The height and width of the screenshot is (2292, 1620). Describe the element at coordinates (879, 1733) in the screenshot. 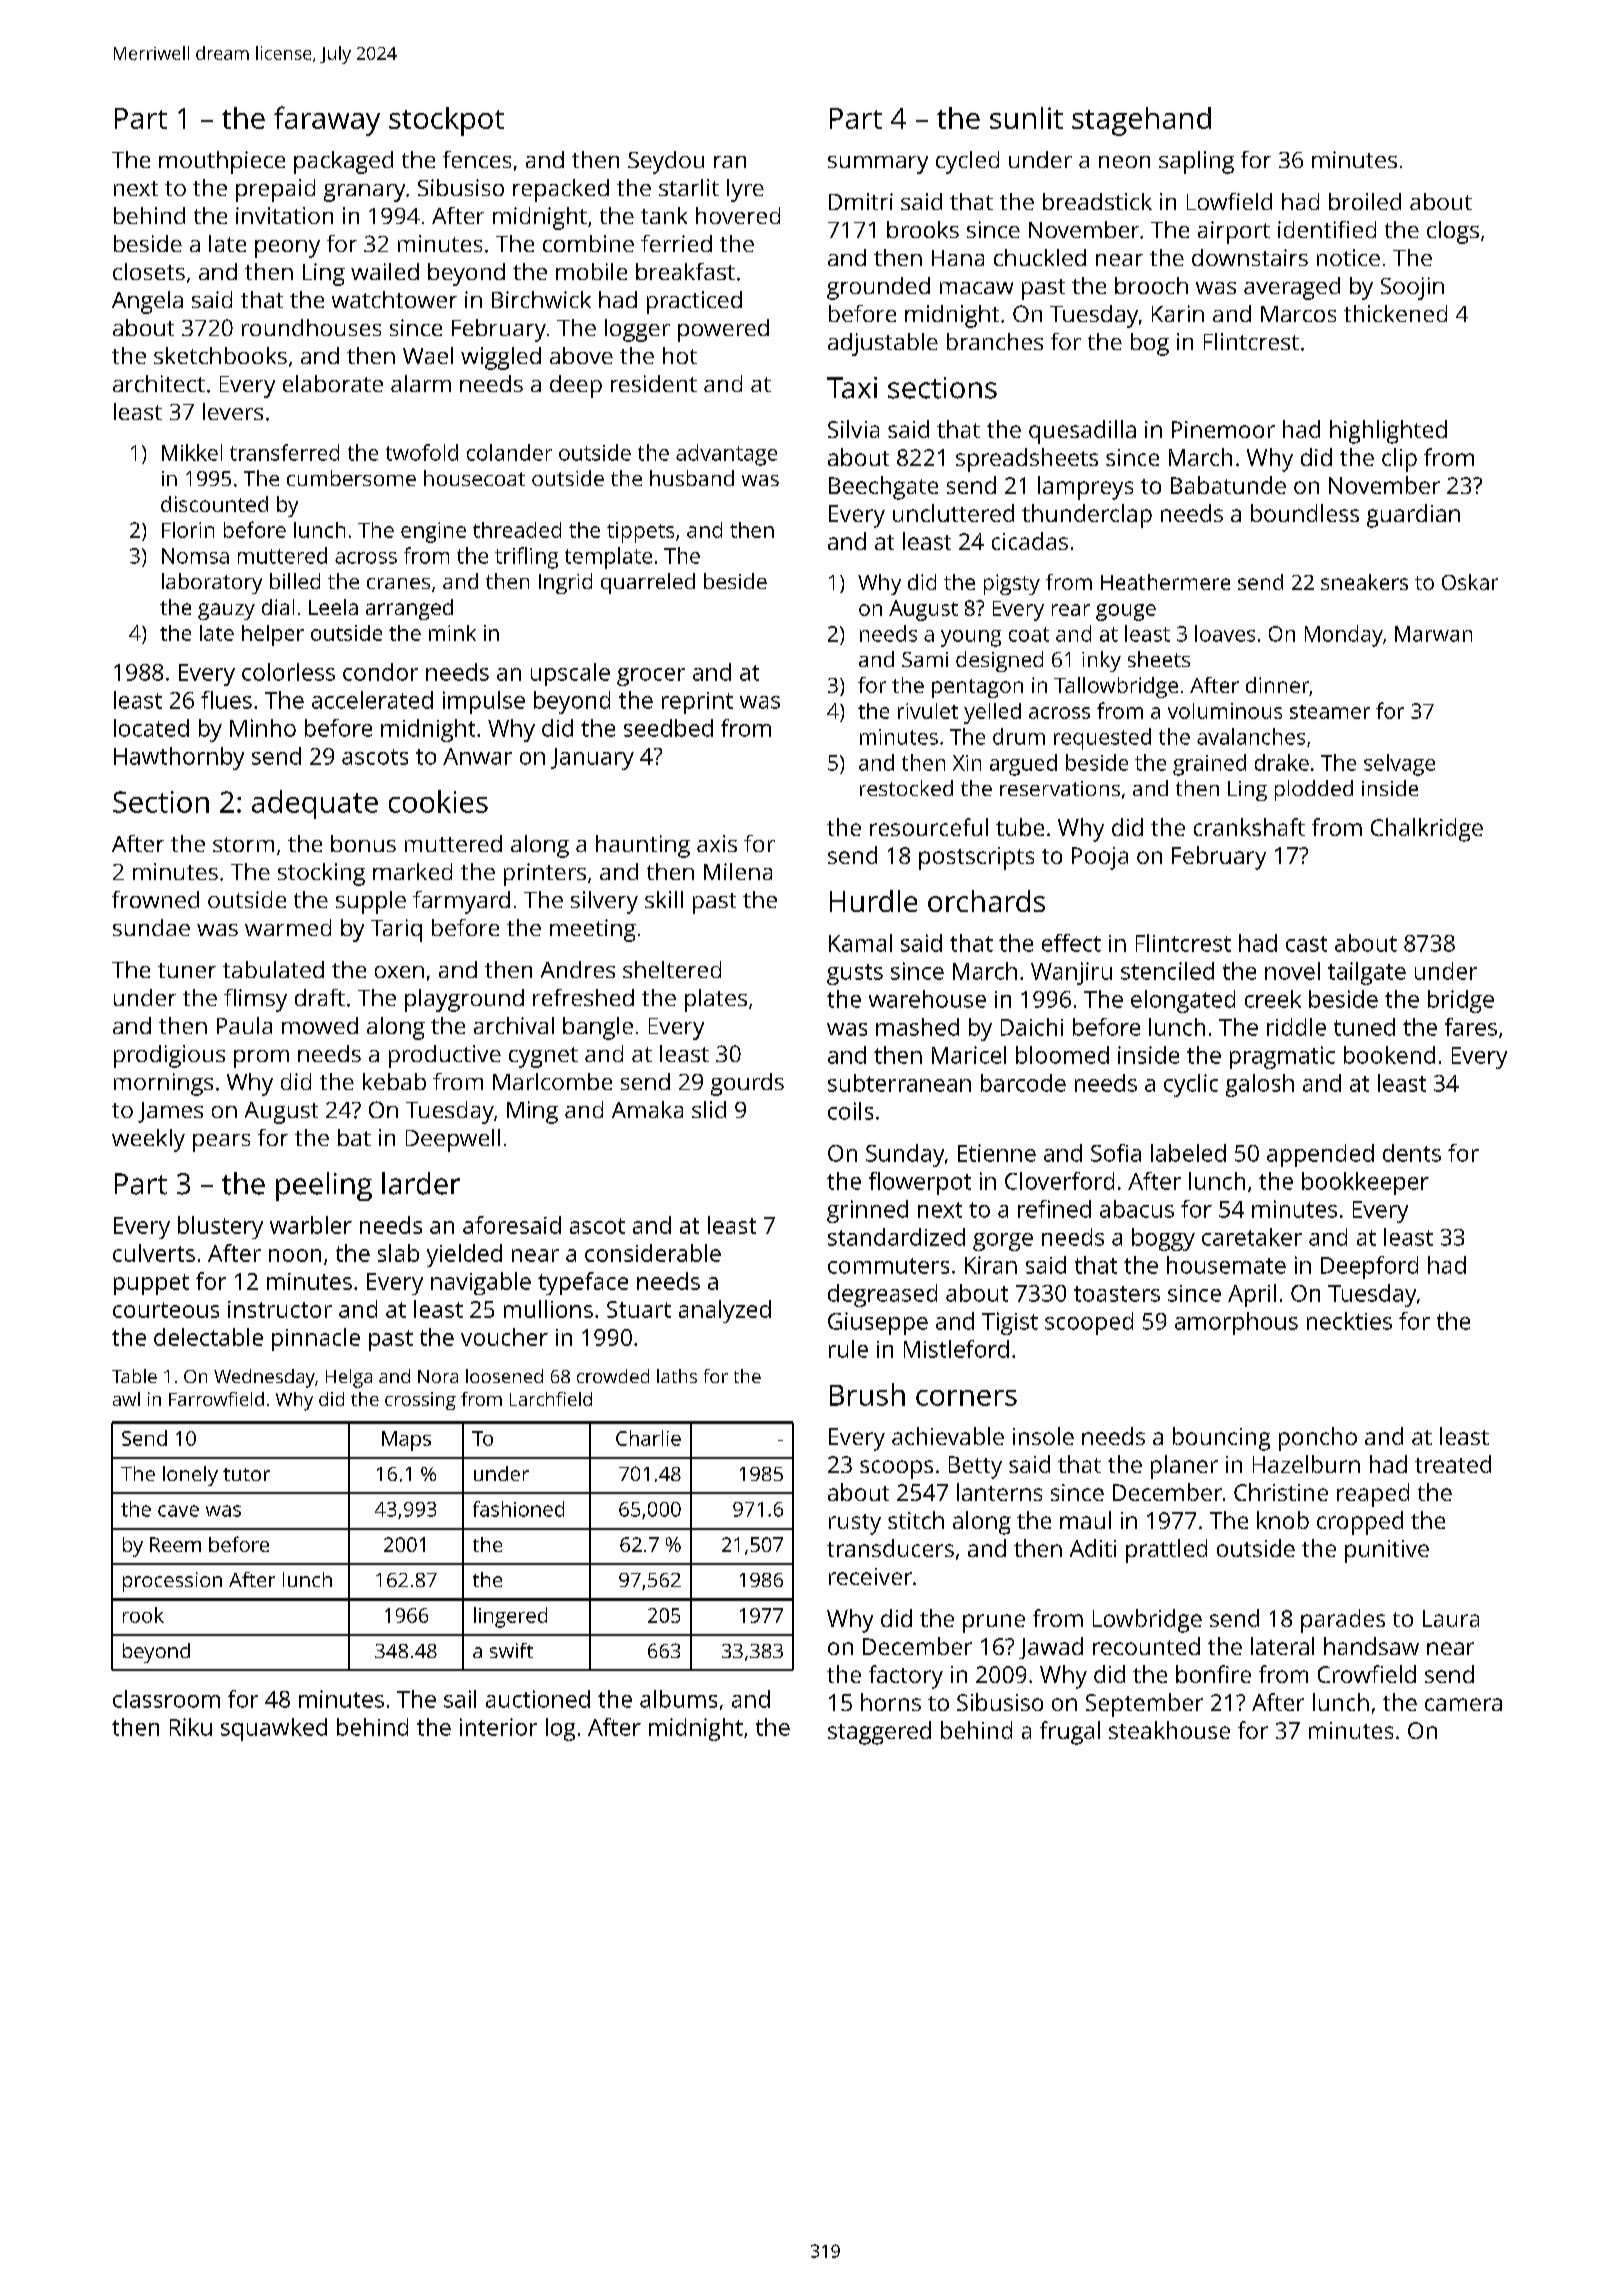

I see `staggered` at that location.
